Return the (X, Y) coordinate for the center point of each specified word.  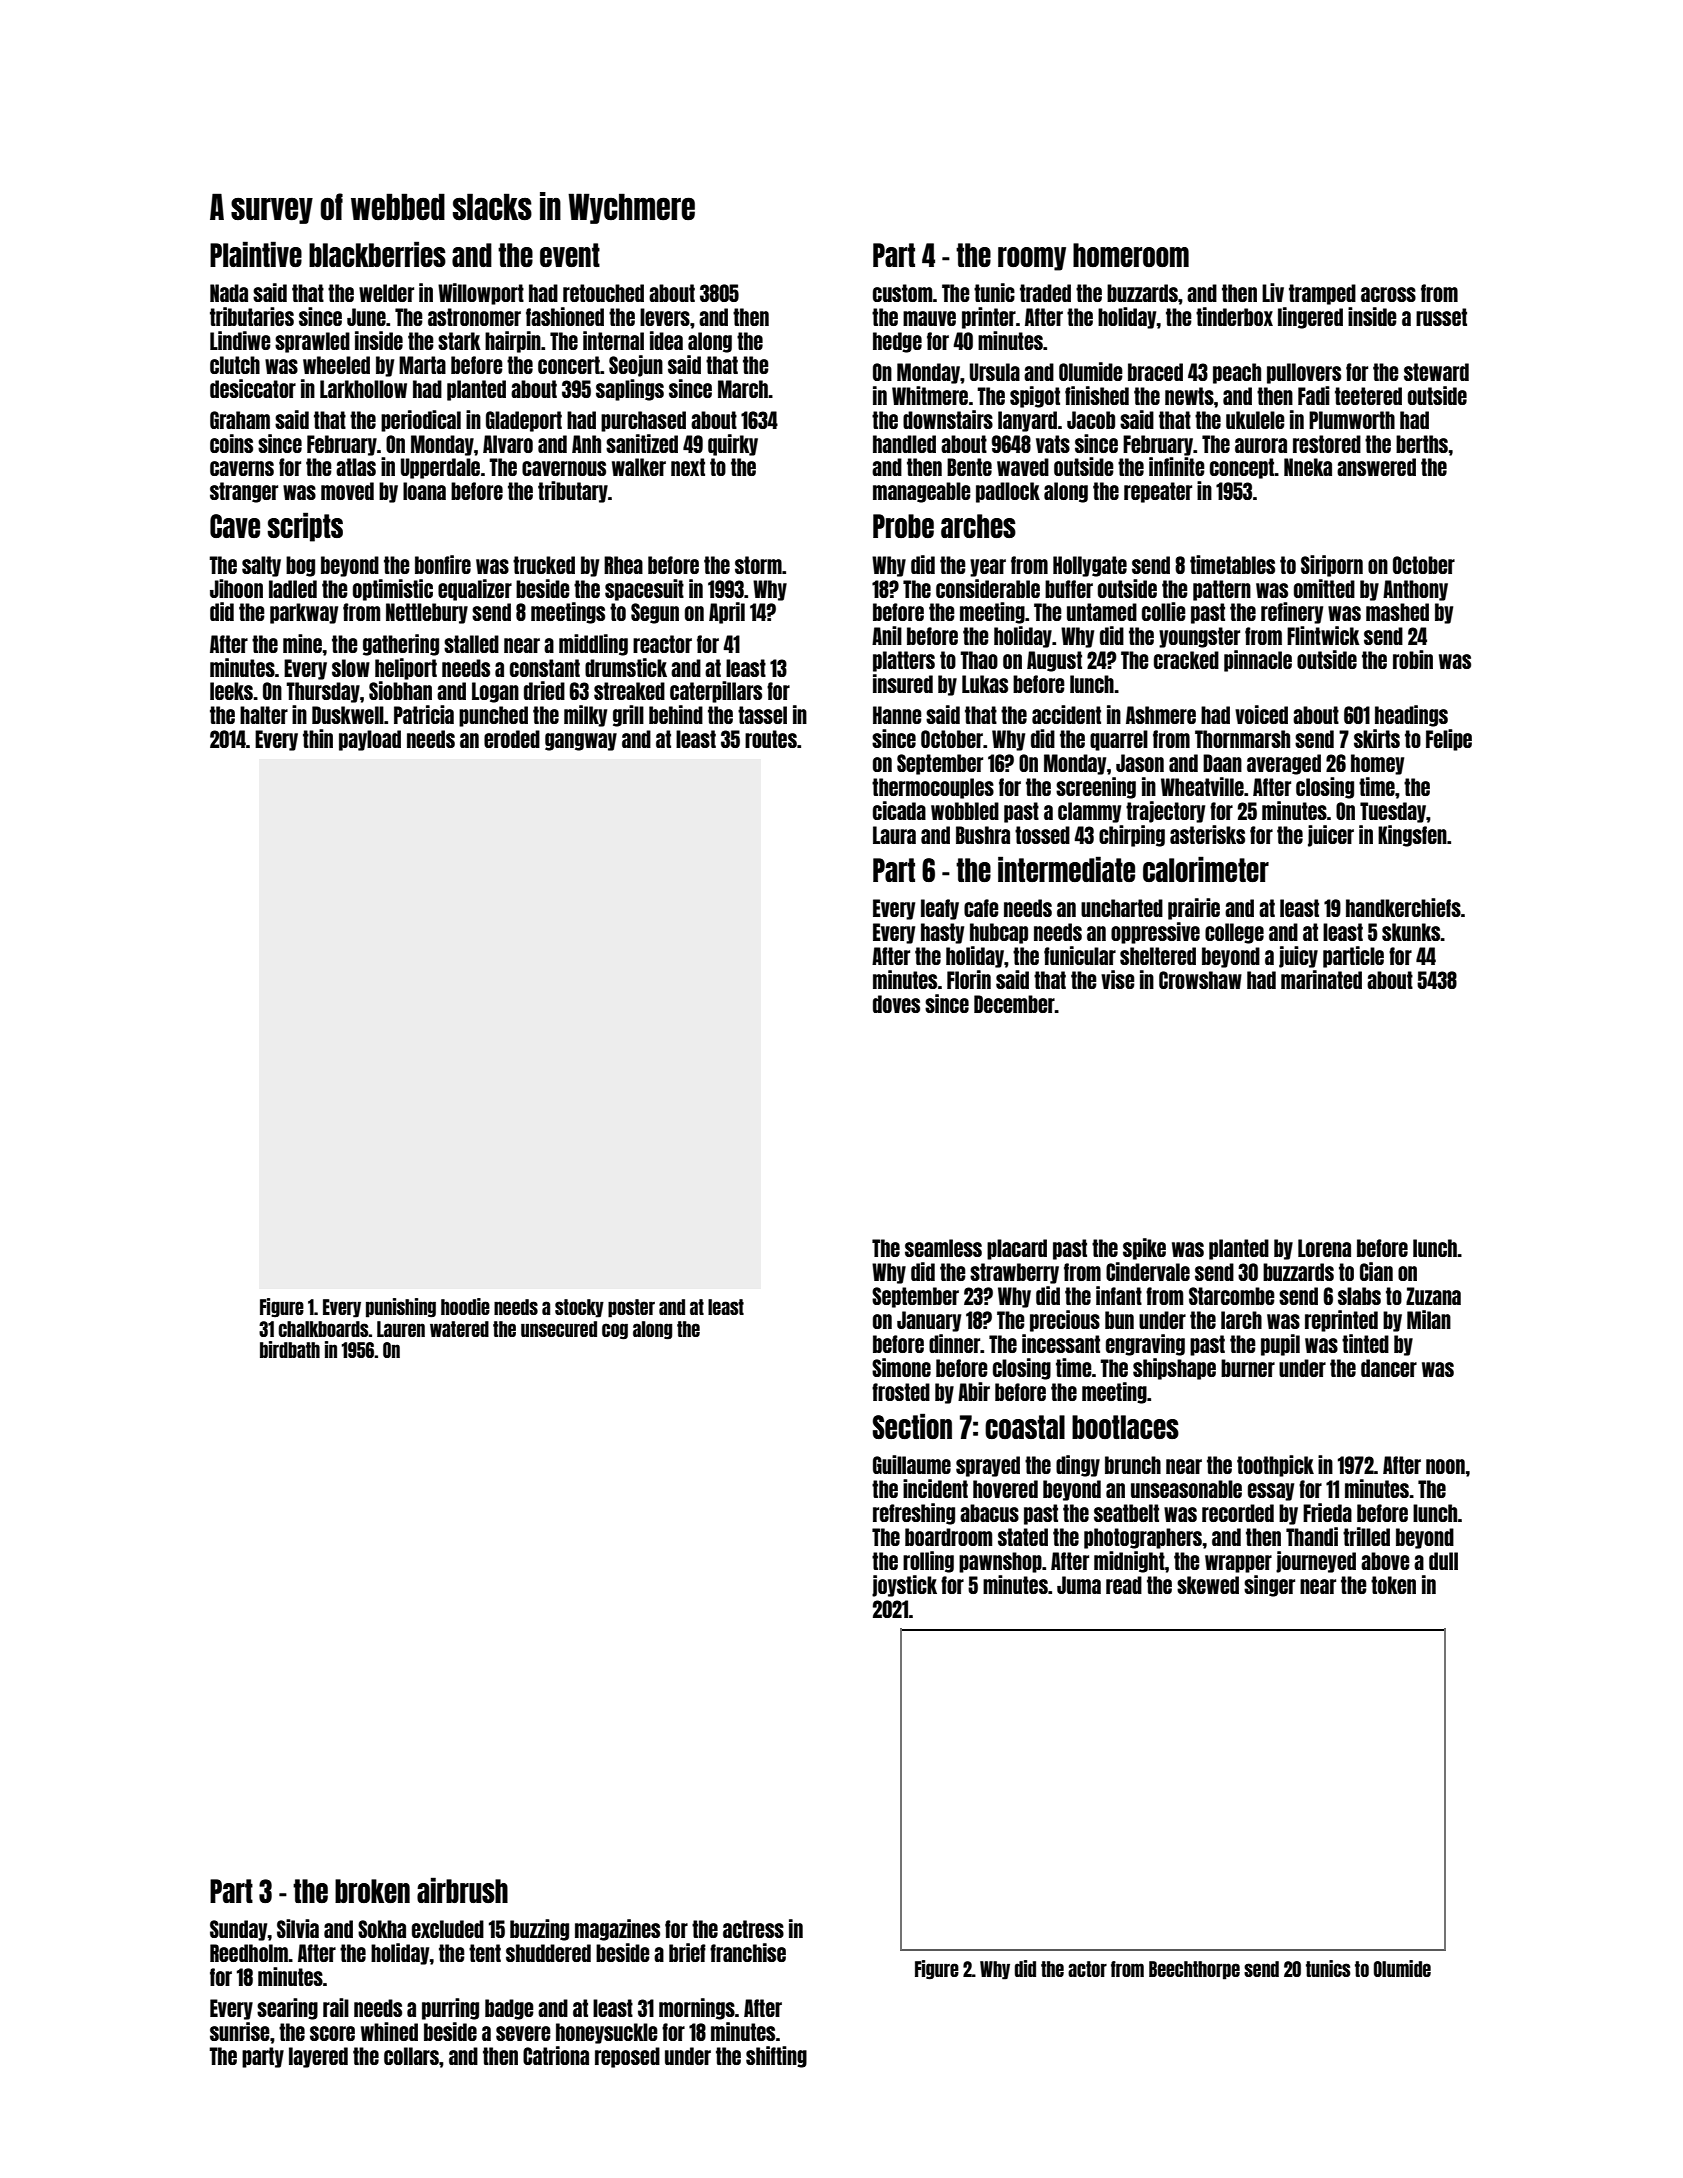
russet (1441, 317)
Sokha (382, 1929)
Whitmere (930, 395)
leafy (940, 909)
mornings (697, 2009)
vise (1118, 979)
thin (318, 738)
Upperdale (440, 468)
